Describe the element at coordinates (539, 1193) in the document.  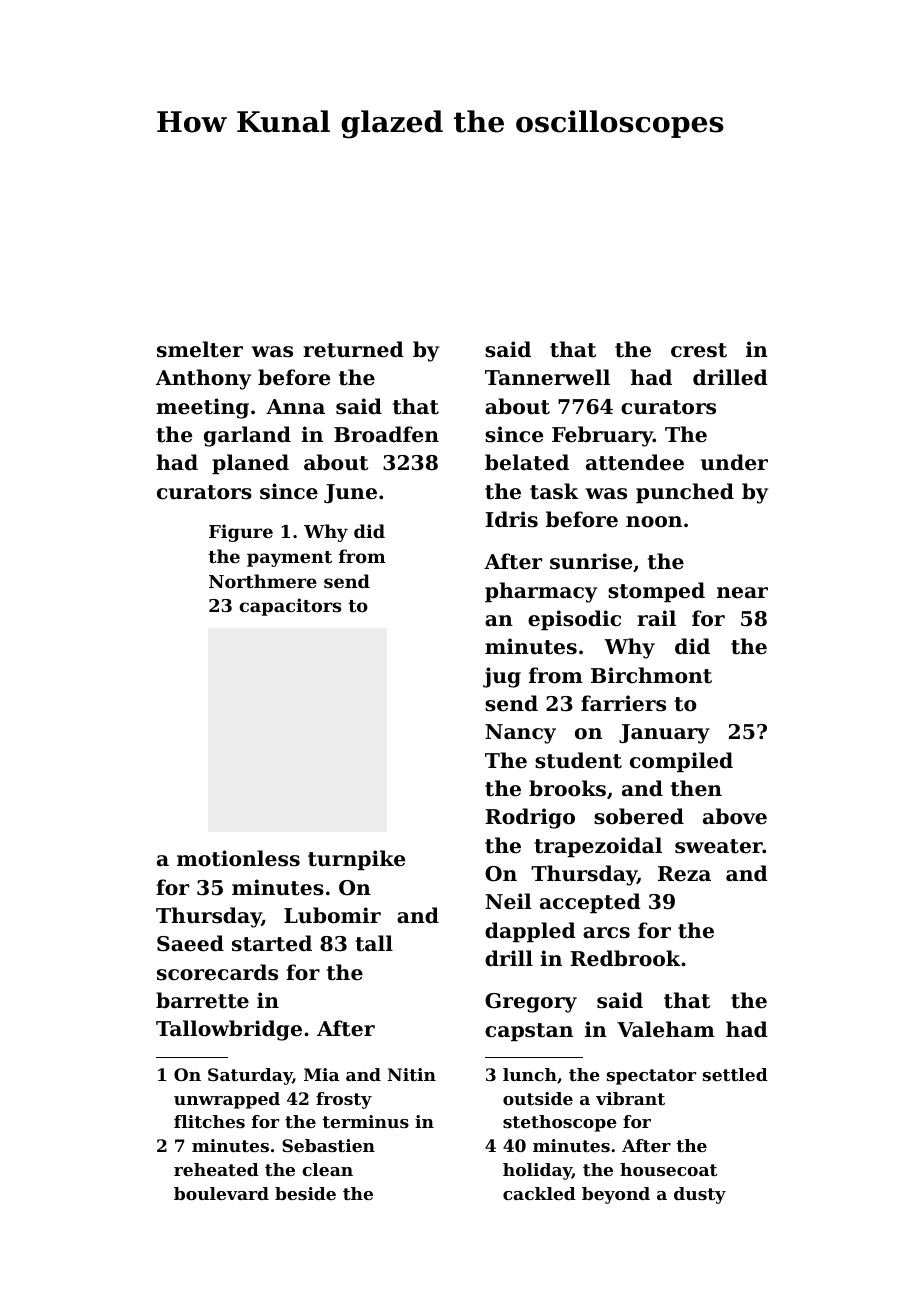
I see `cackled` at that location.
